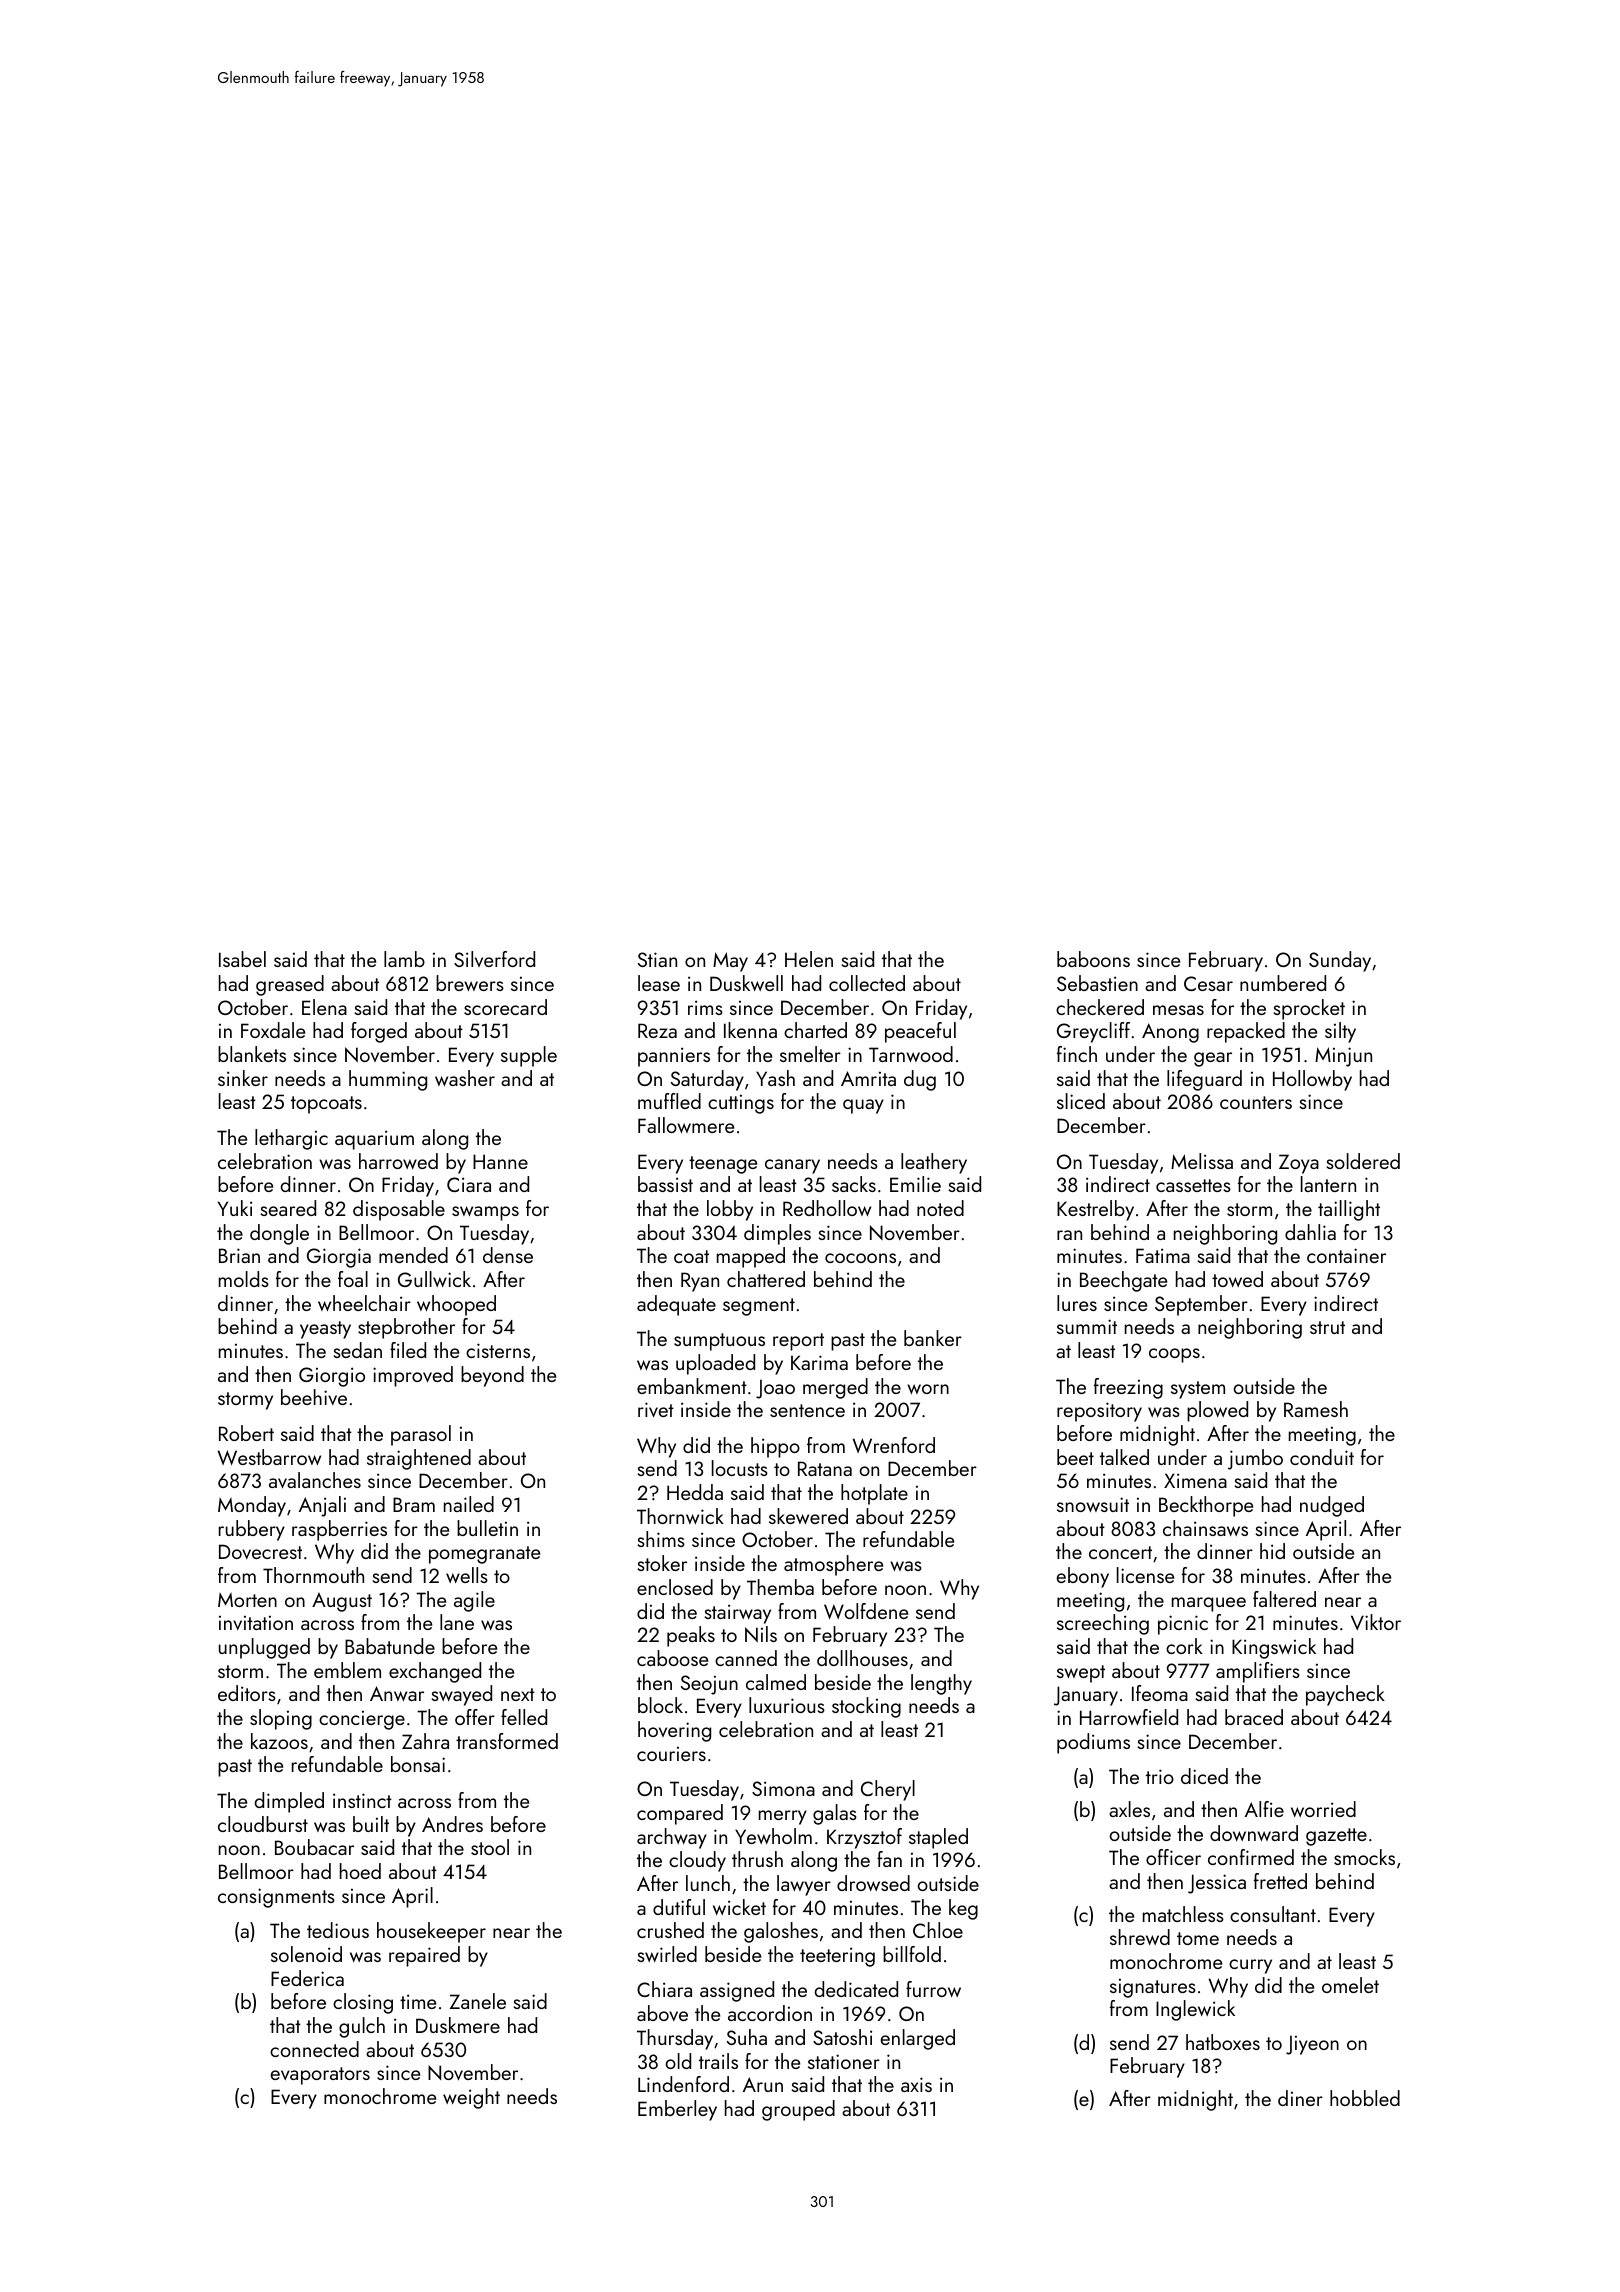  What do you see at coordinates (1340, 961) in the image?
I see `Sunday` at bounding box center [1340, 961].
